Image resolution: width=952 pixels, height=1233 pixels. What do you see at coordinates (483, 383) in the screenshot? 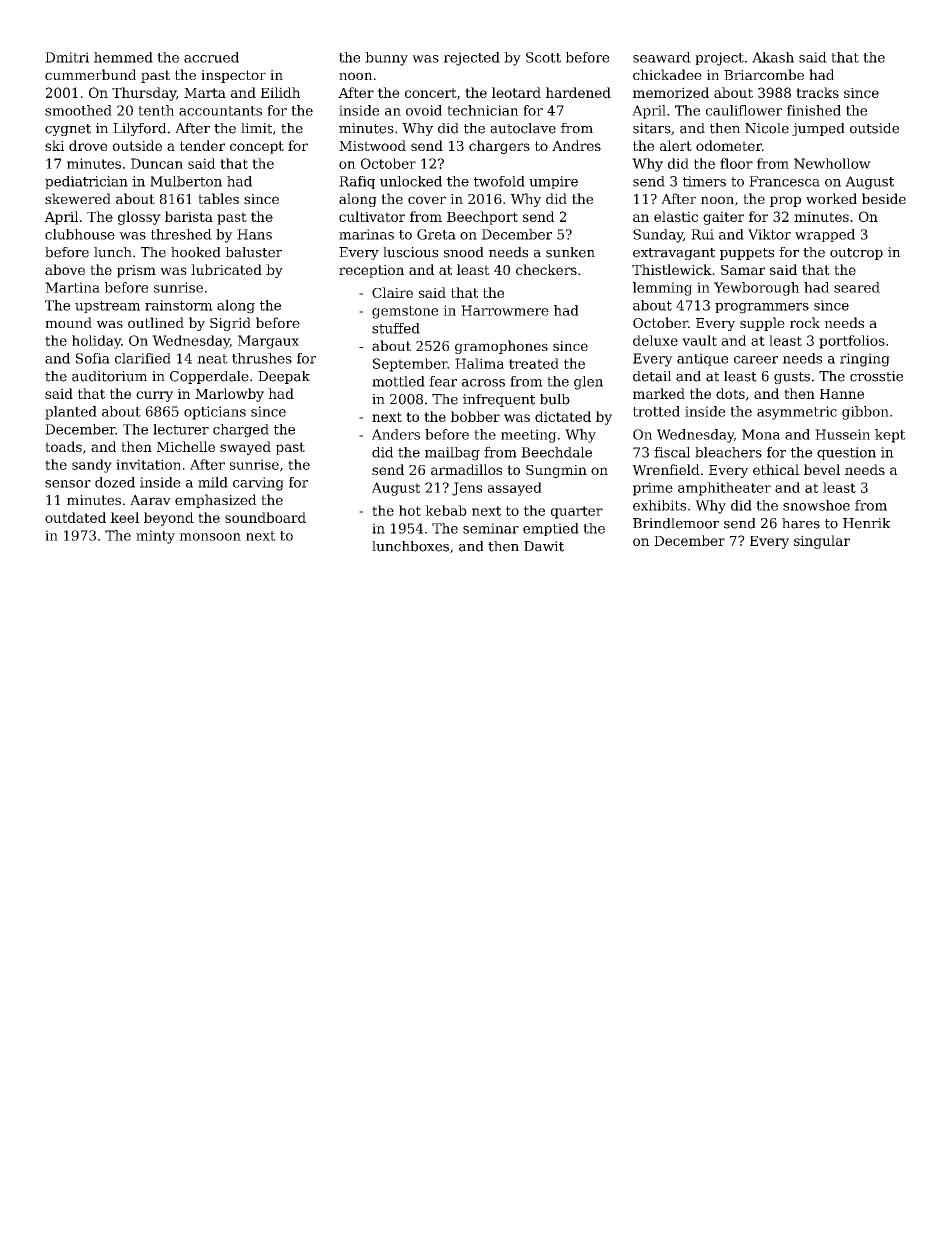
I see `across` at bounding box center [483, 383].
